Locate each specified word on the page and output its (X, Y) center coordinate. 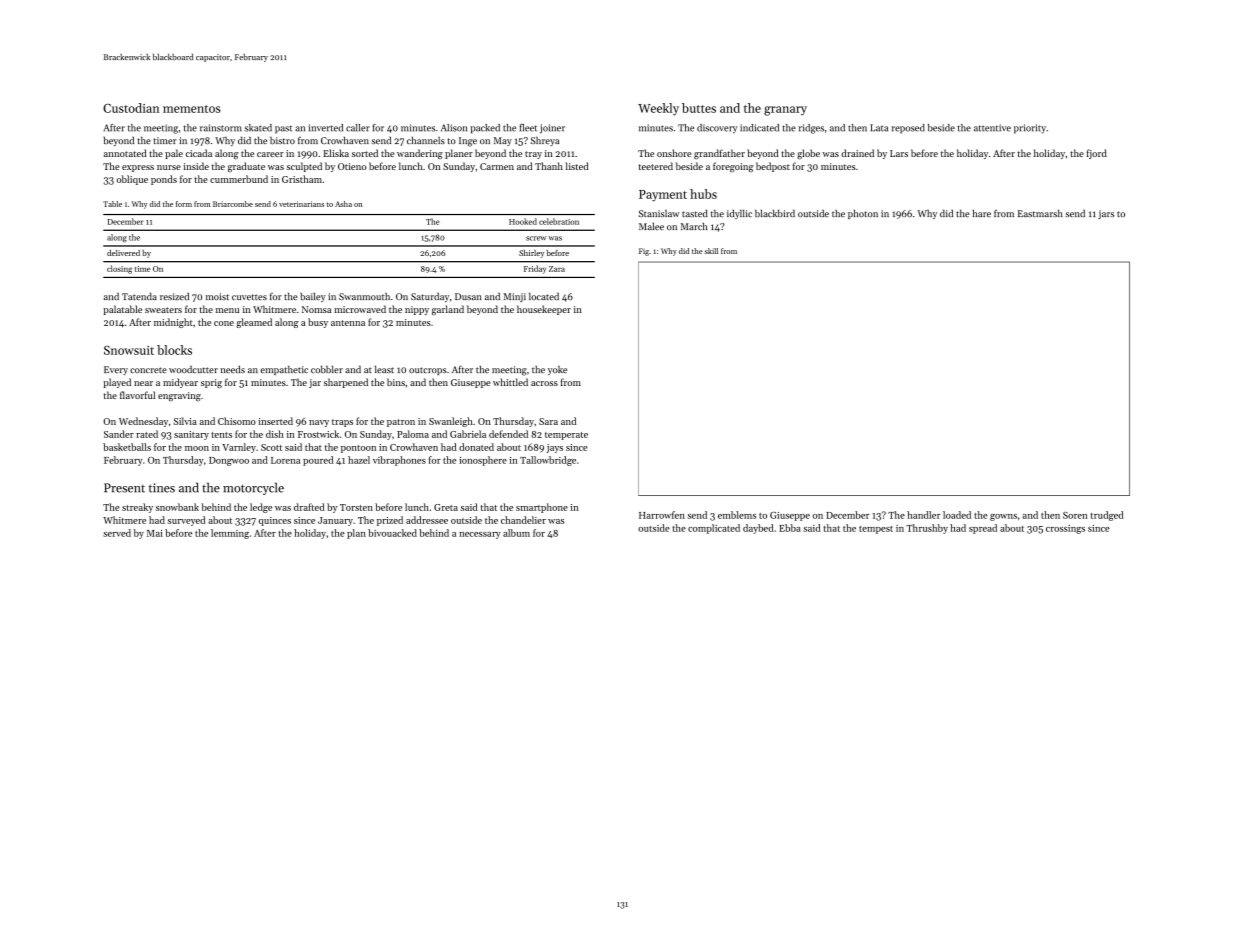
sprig (211, 384)
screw (536, 238)
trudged (1107, 516)
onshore (674, 153)
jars (1106, 214)
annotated (125, 153)
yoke (557, 370)
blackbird (775, 213)
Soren (1075, 515)
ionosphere (483, 461)
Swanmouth (364, 296)
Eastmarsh (1040, 213)
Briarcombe (233, 204)
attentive (992, 128)
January (335, 521)
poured (318, 461)
